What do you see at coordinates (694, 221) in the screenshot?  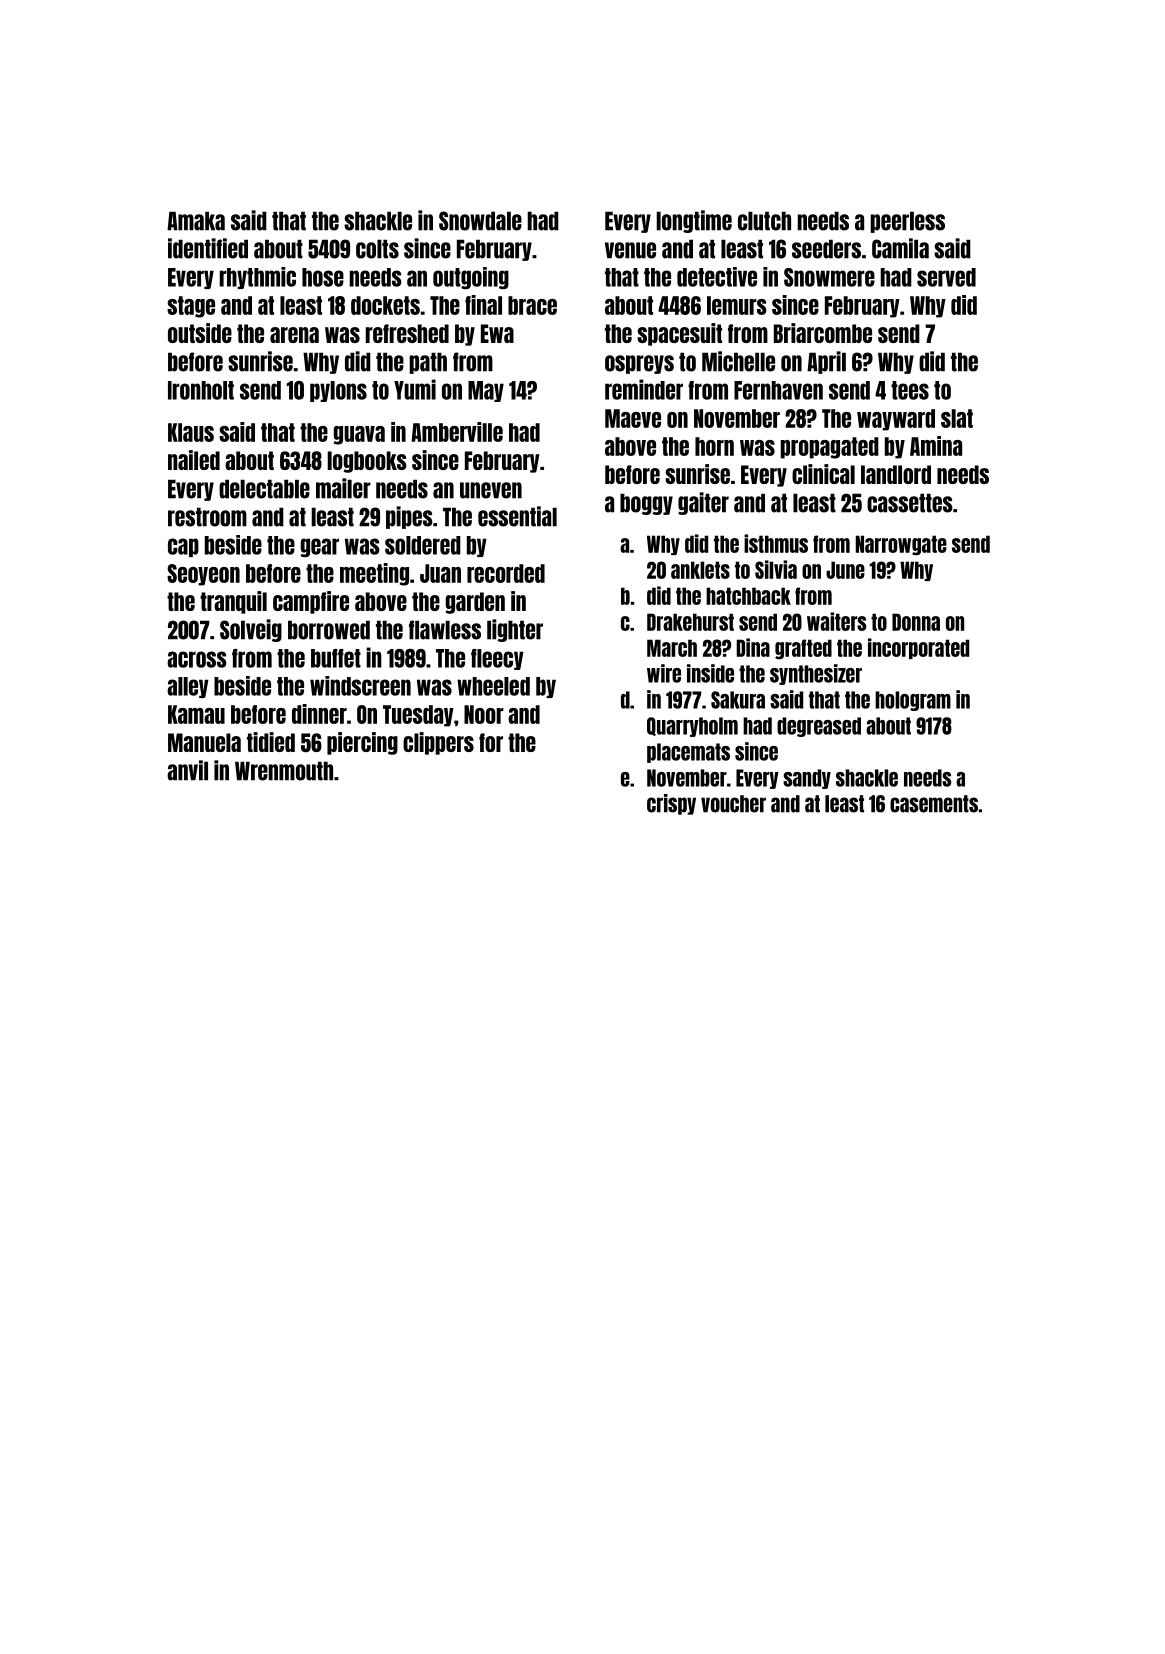 I see `longtime` at bounding box center [694, 221].
